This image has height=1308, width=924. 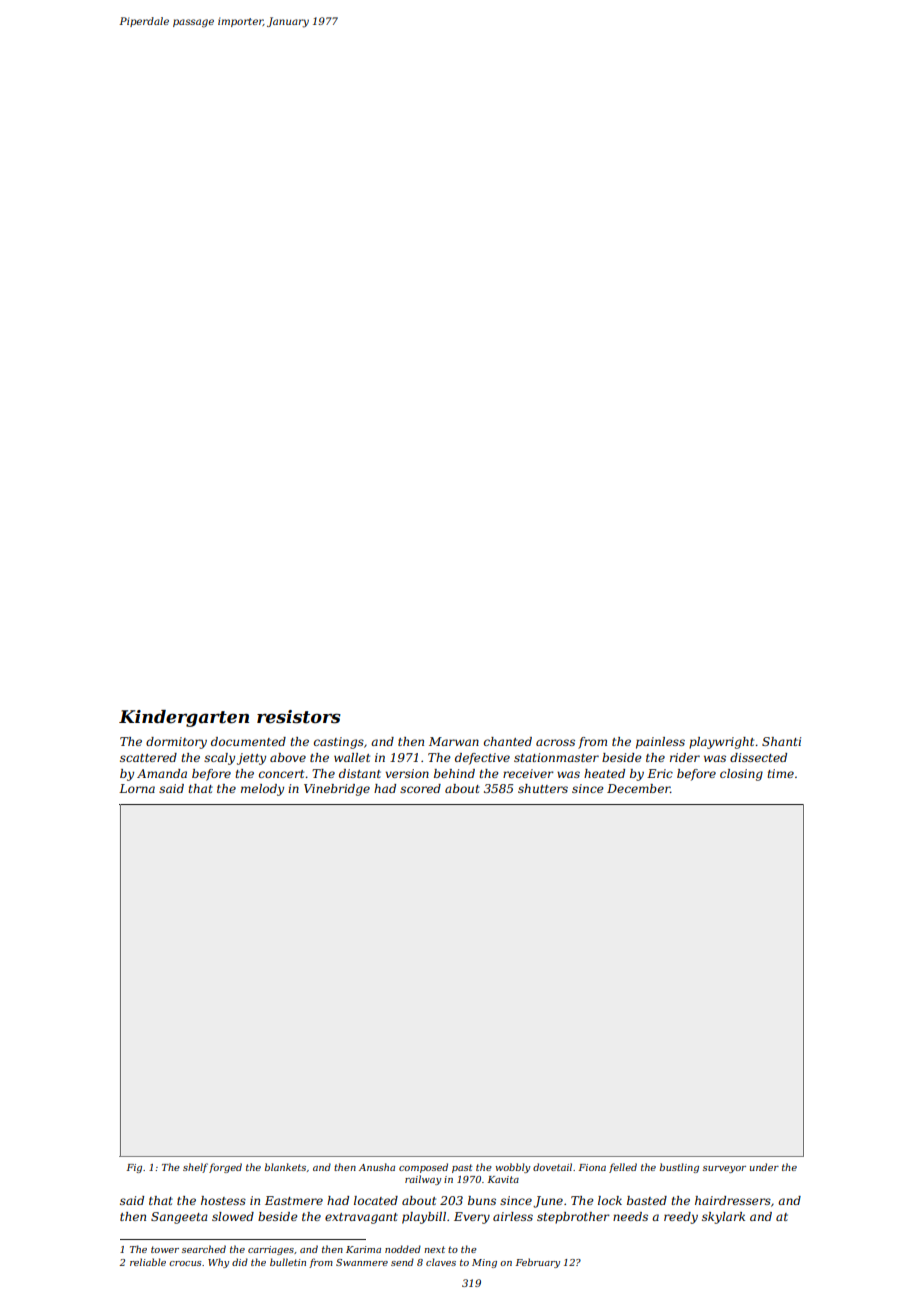 I want to click on chanted, so click(x=508, y=741).
